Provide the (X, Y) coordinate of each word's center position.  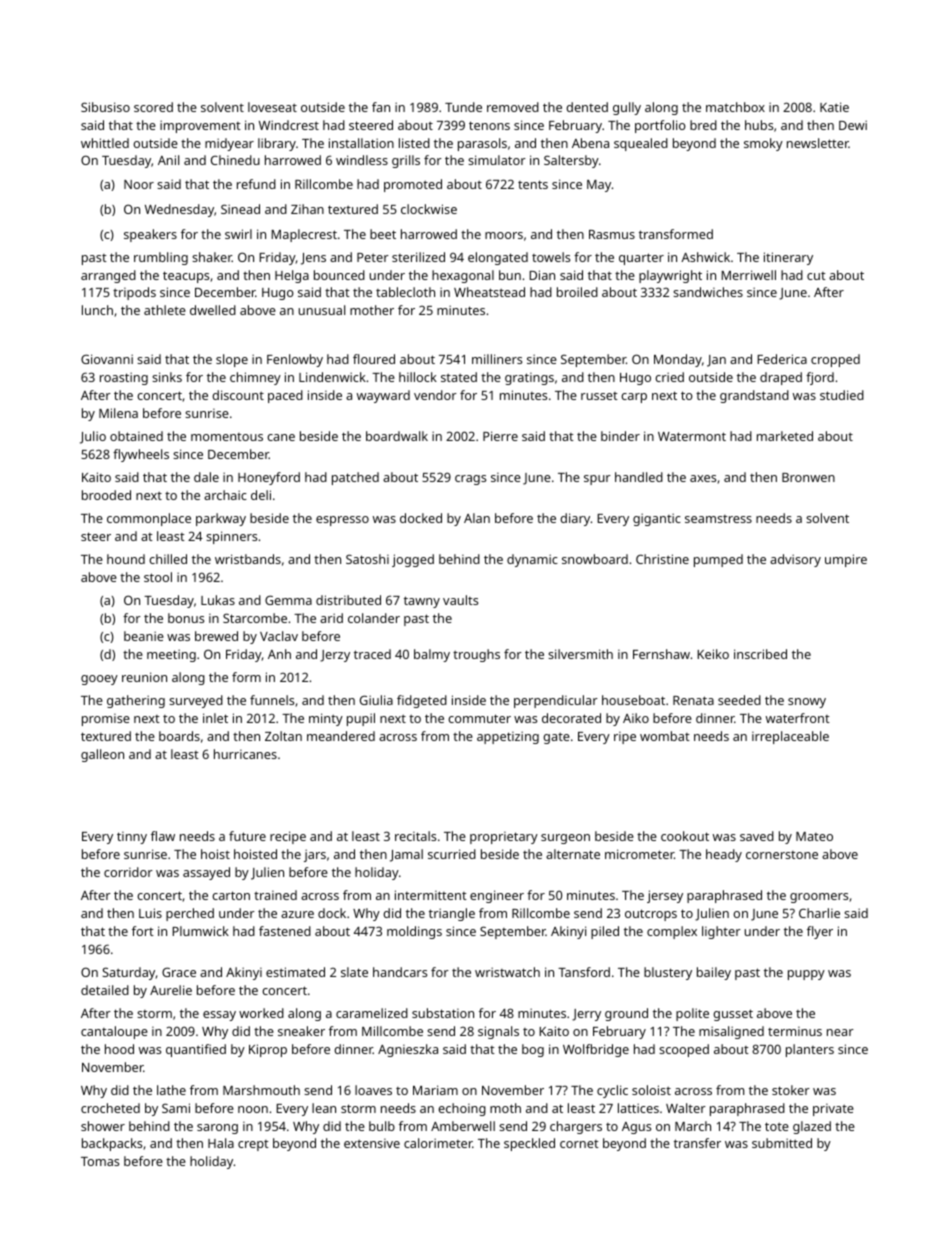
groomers (819, 898)
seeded (739, 700)
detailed (105, 990)
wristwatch (507, 972)
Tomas (100, 1161)
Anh (279, 654)
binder (620, 436)
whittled (105, 143)
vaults (460, 600)
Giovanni (107, 359)
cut (816, 276)
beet (383, 234)
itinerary (788, 258)
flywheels (141, 455)
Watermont (692, 436)
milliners (497, 359)
